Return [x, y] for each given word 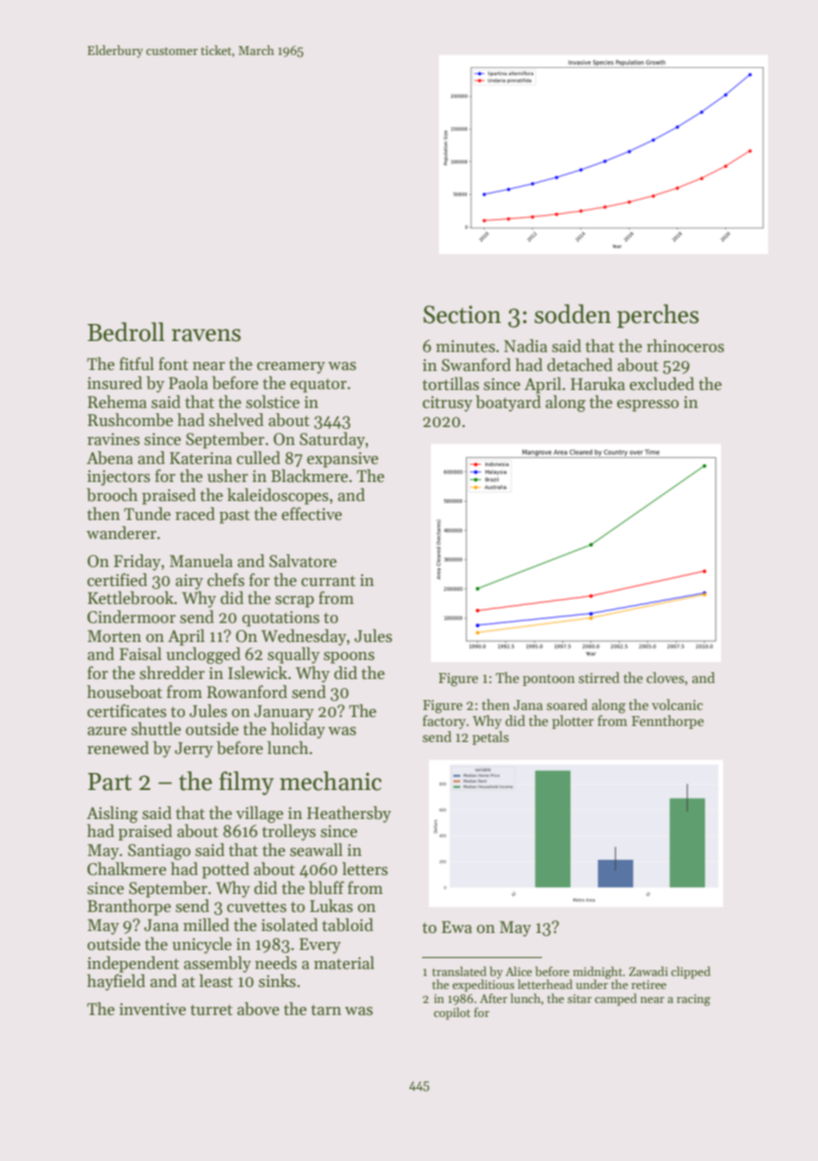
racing [694, 1000]
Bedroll [126, 332]
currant [328, 581]
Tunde [147, 514]
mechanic [331, 781]
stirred [599, 677]
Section [462, 314]
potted [225, 870]
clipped [691, 972]
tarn [326, 1009]
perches [658, 316]
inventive [152, 1009]
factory [444, 722]
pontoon [549, 680]
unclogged [203, 655]
